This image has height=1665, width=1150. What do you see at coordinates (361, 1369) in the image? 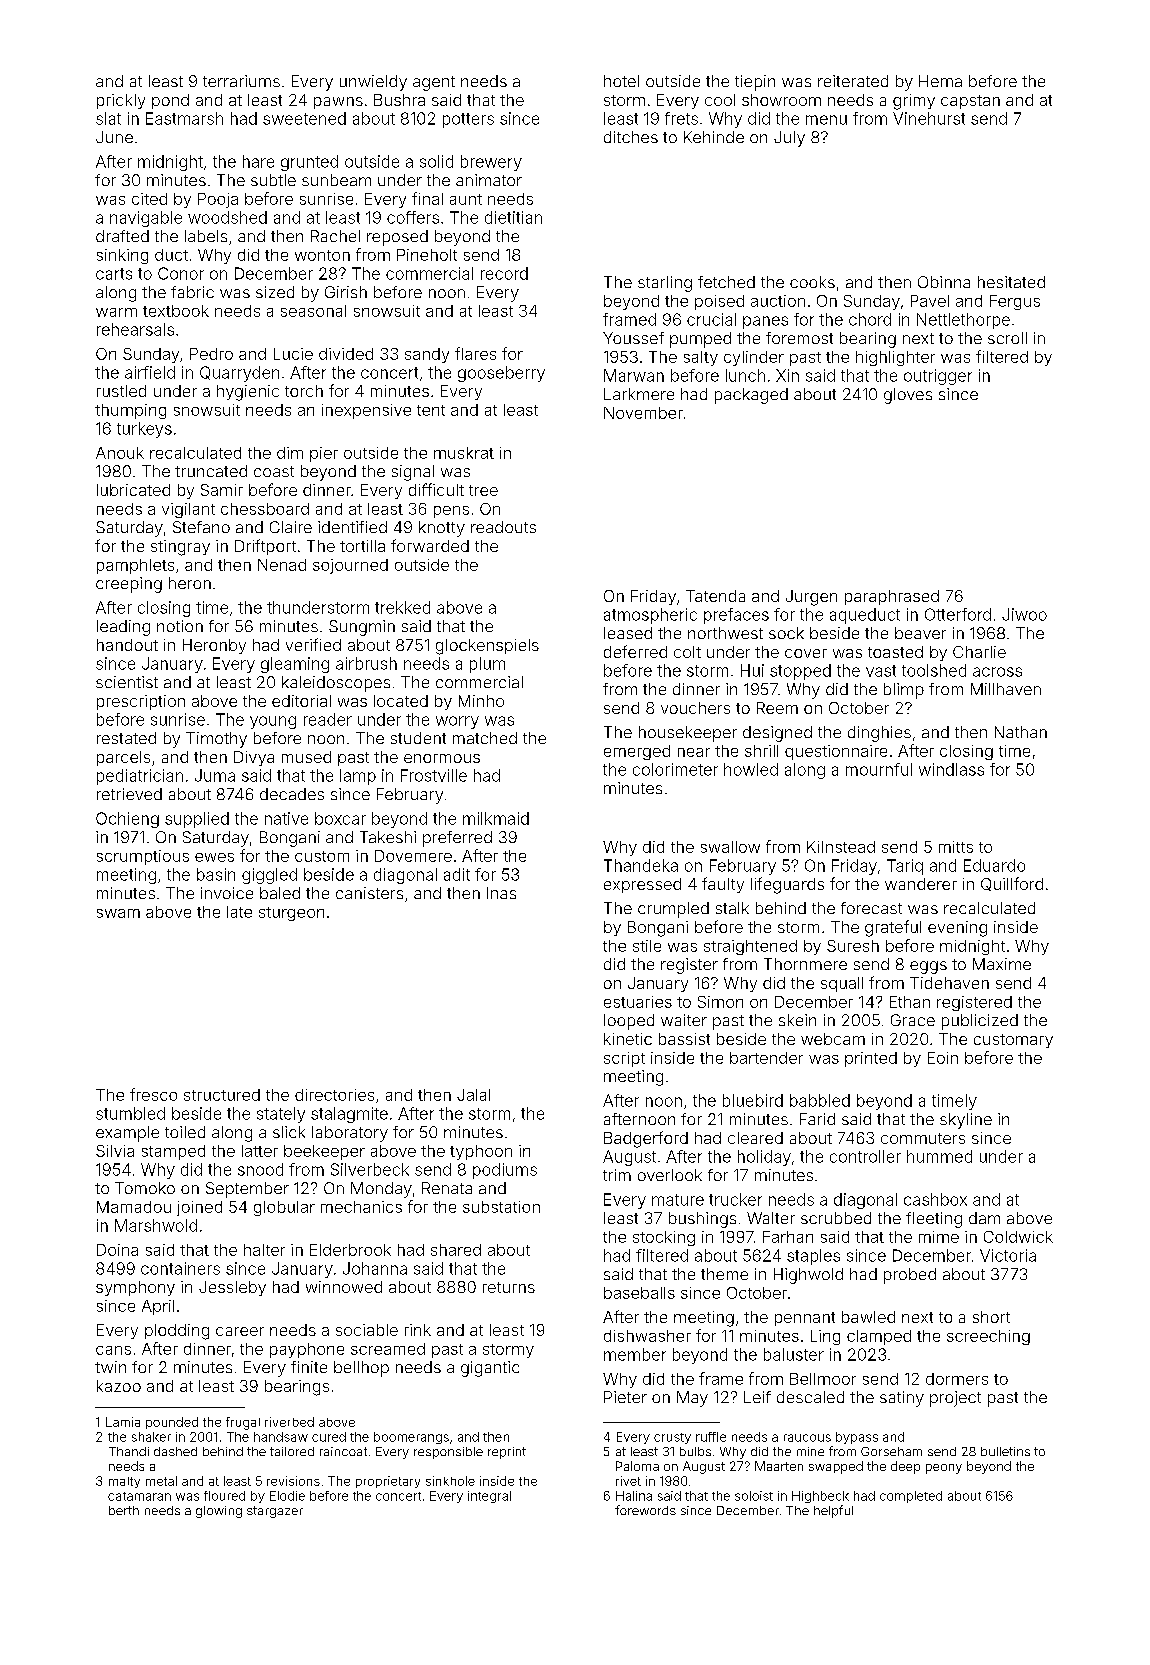
I see `bellhop` at bounding box center [361, 1369].
